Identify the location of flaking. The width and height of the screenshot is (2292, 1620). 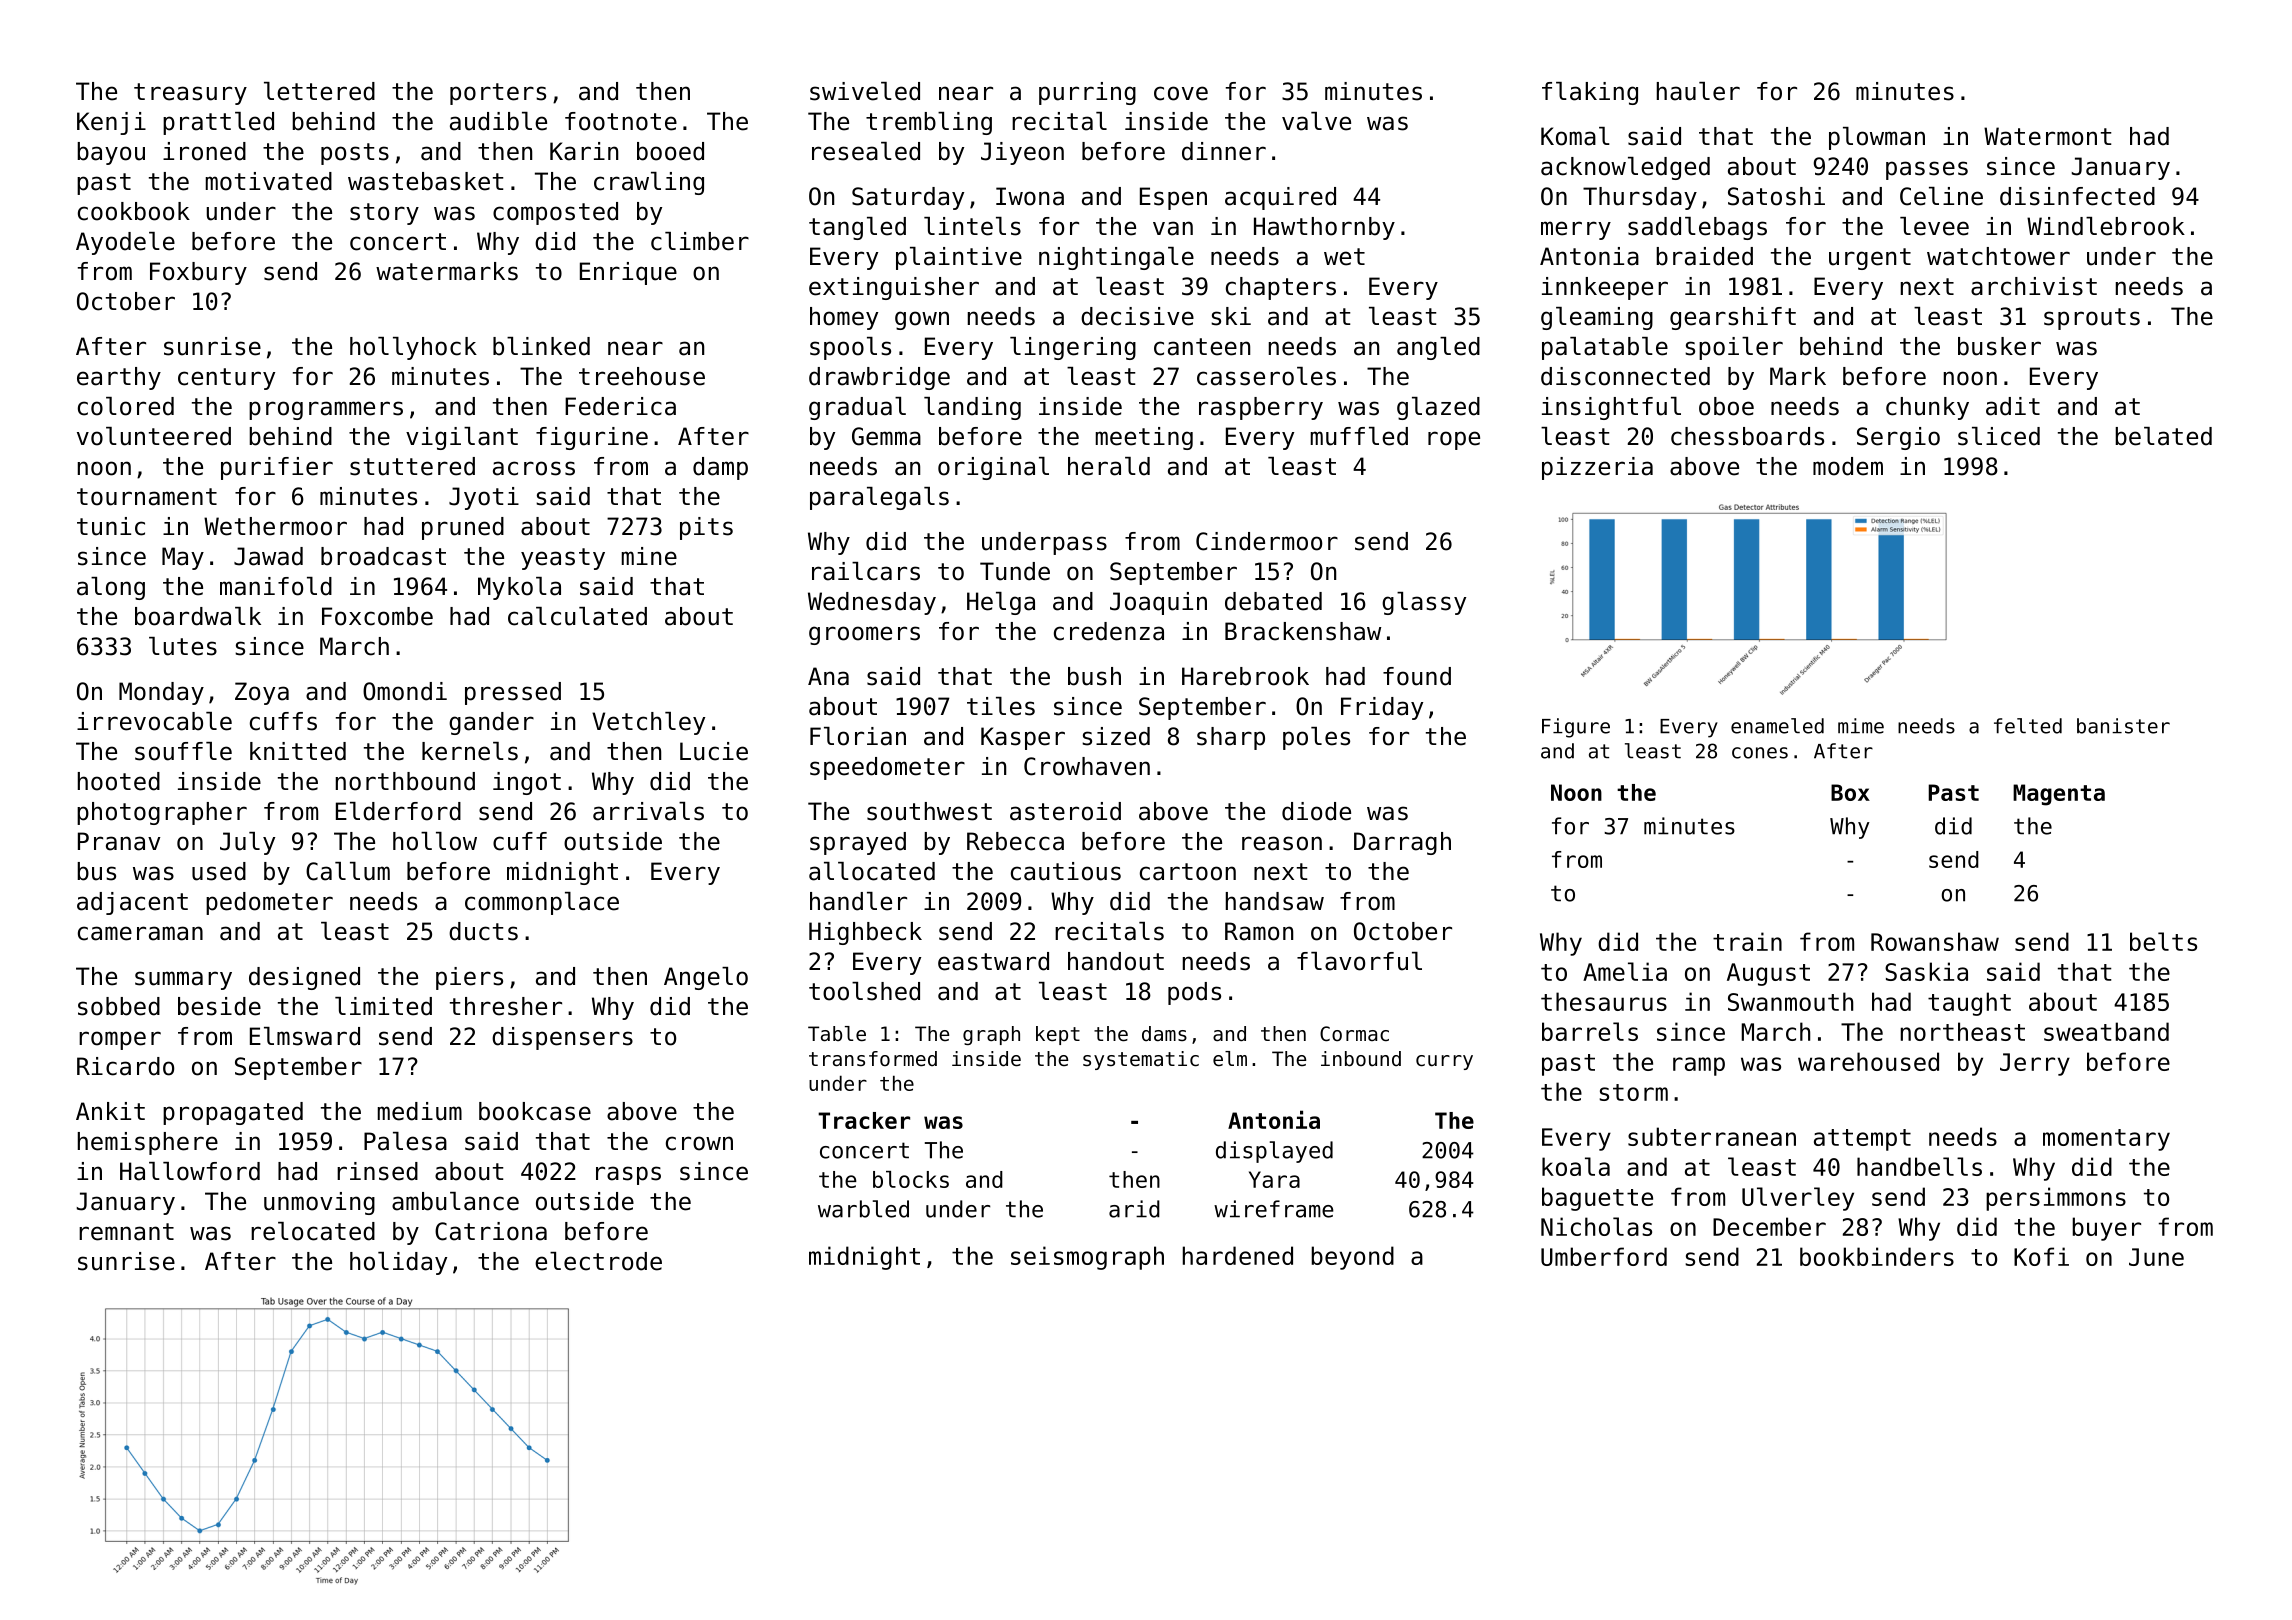
(1590, 93).
